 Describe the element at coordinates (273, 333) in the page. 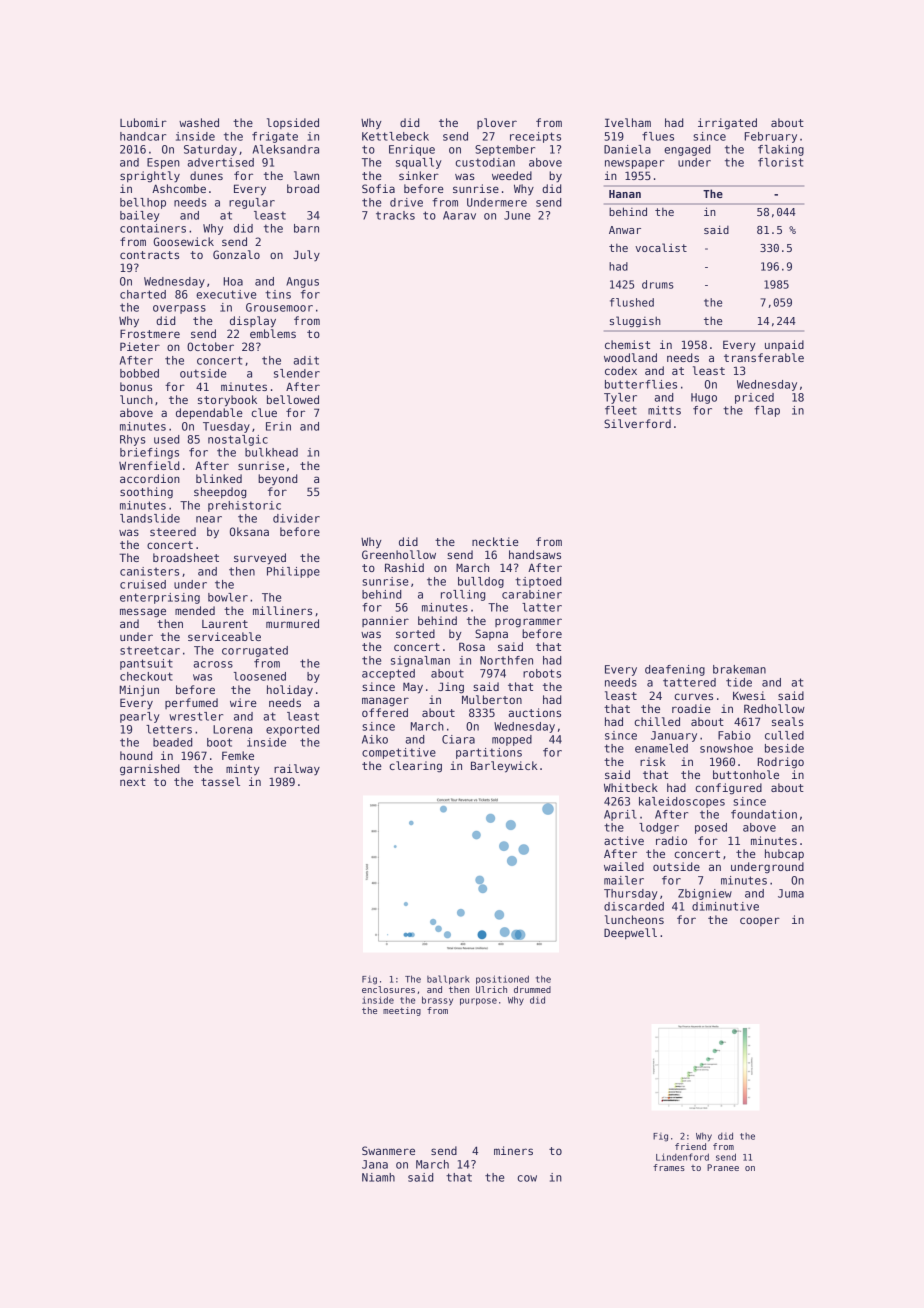

I see `emblems` at that location.
